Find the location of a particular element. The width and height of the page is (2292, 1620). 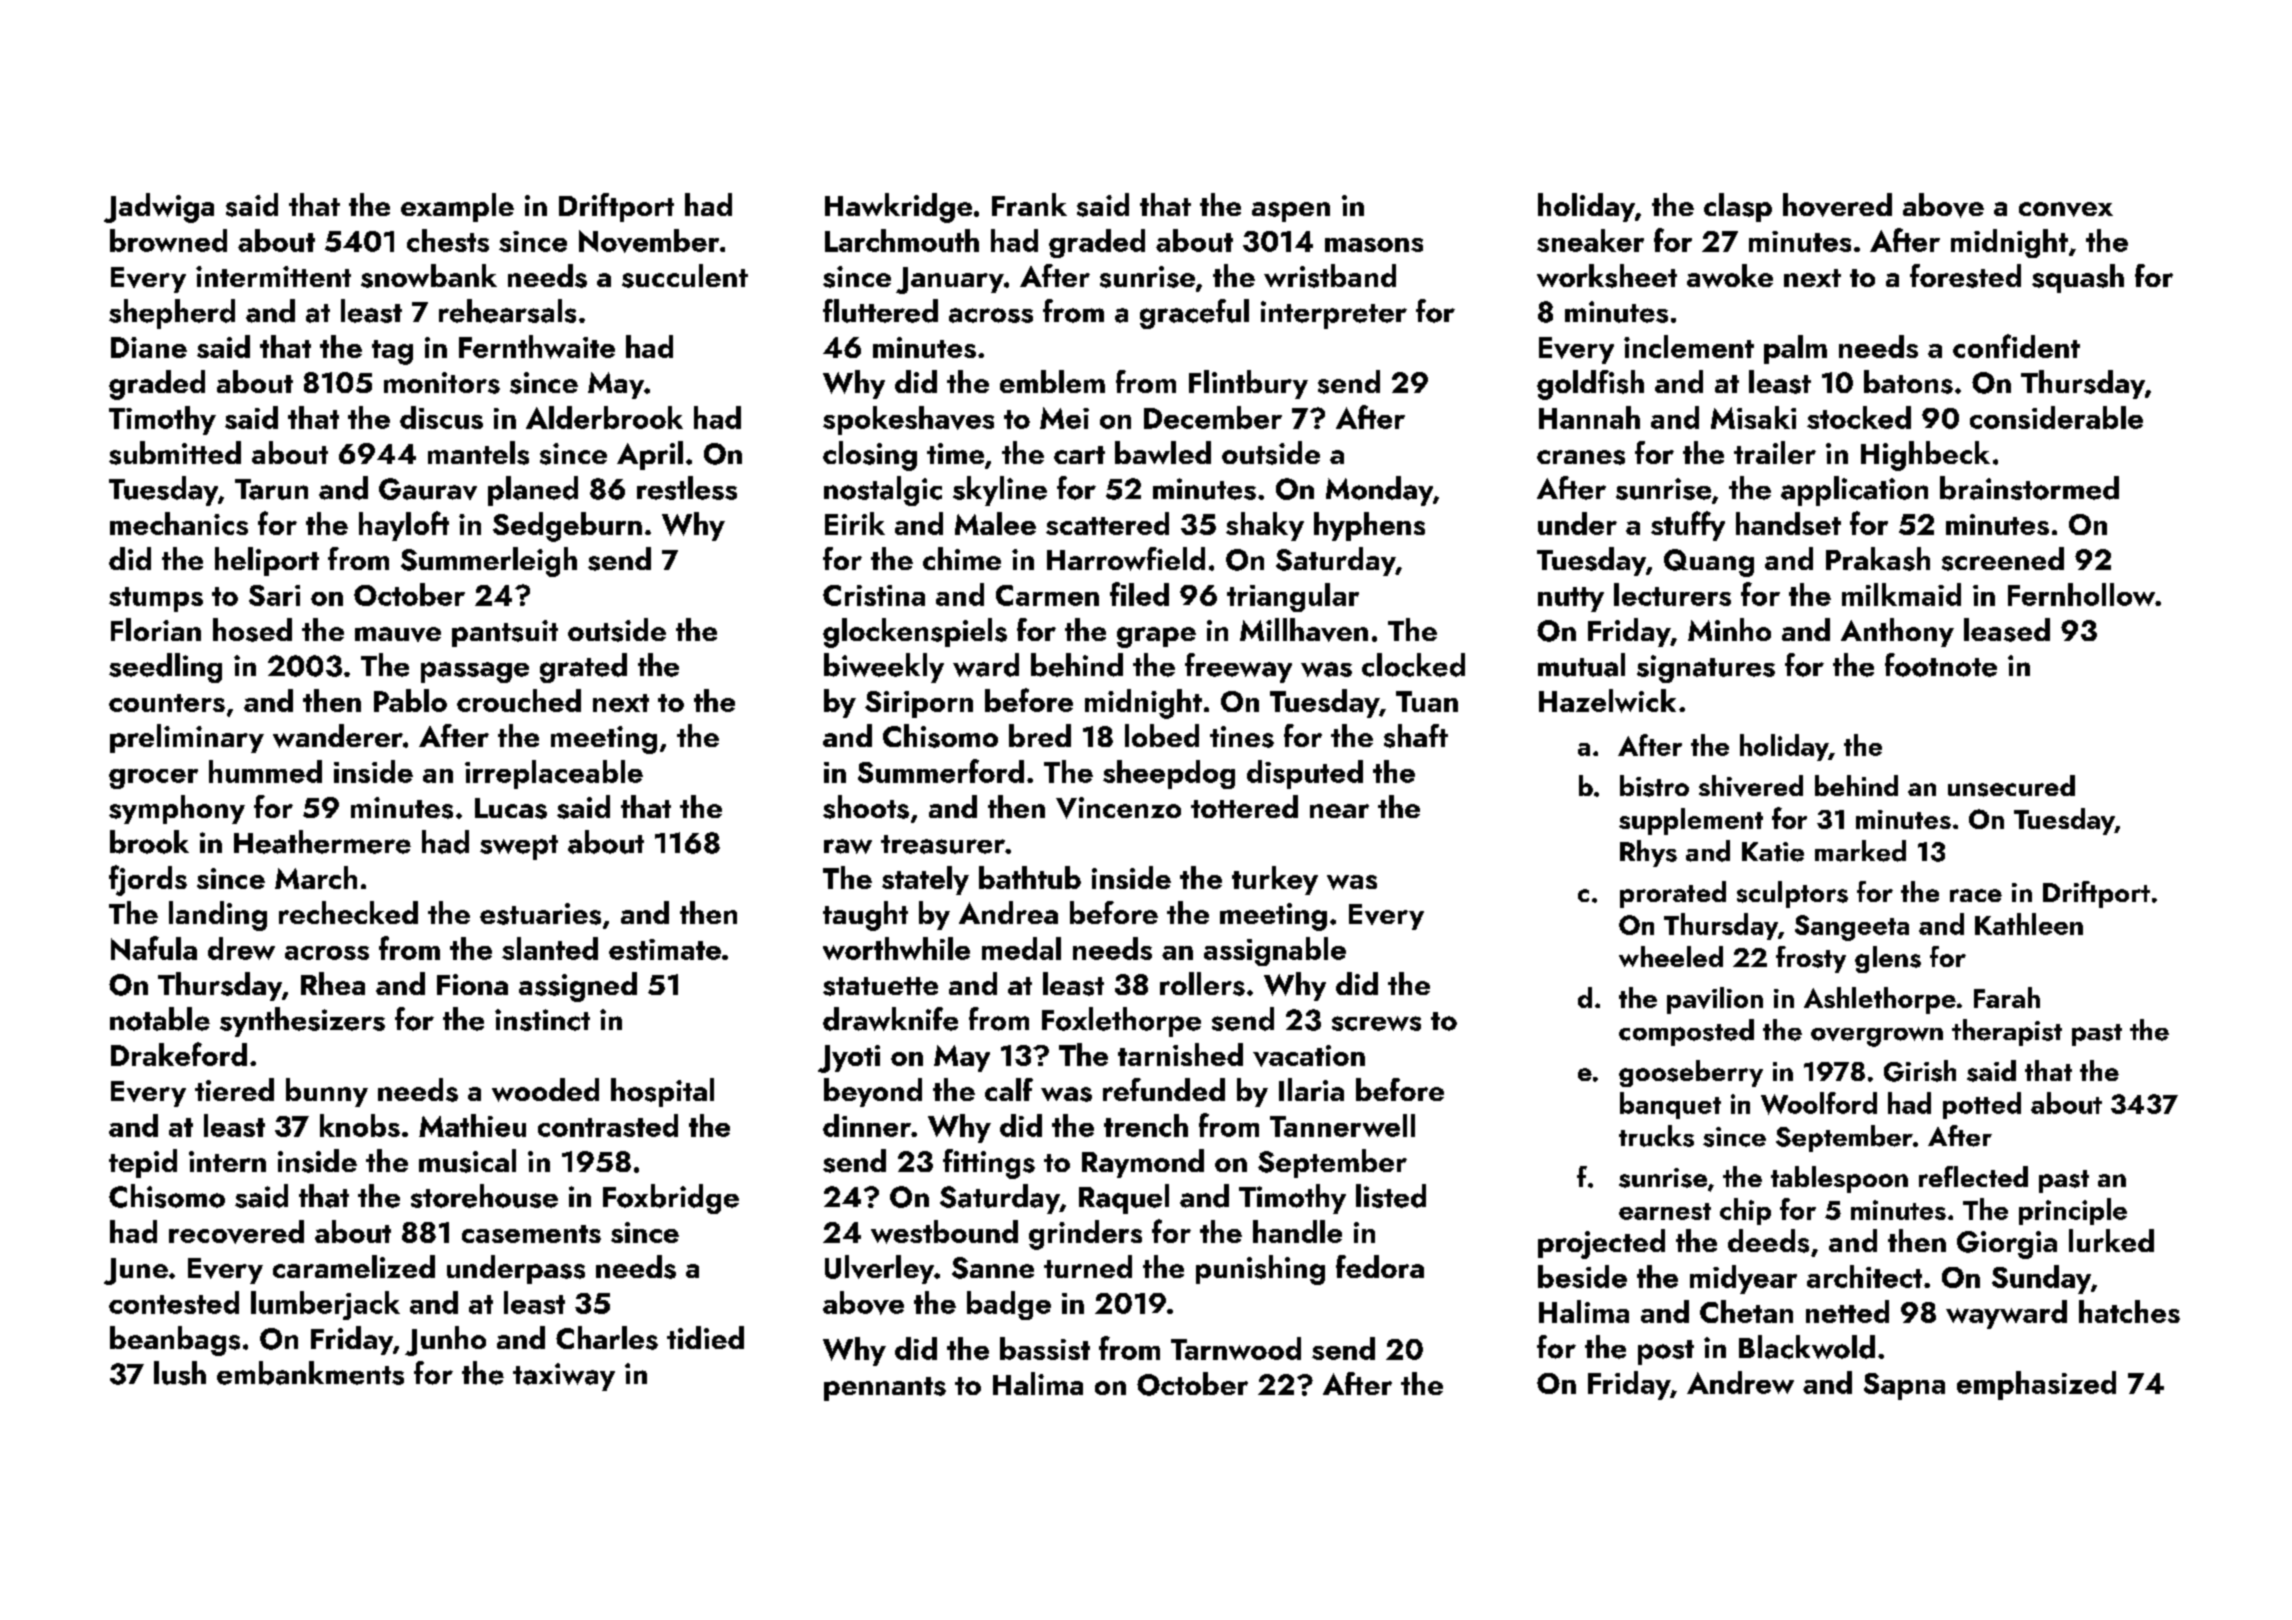

example is located at coordinates (457, 207).
